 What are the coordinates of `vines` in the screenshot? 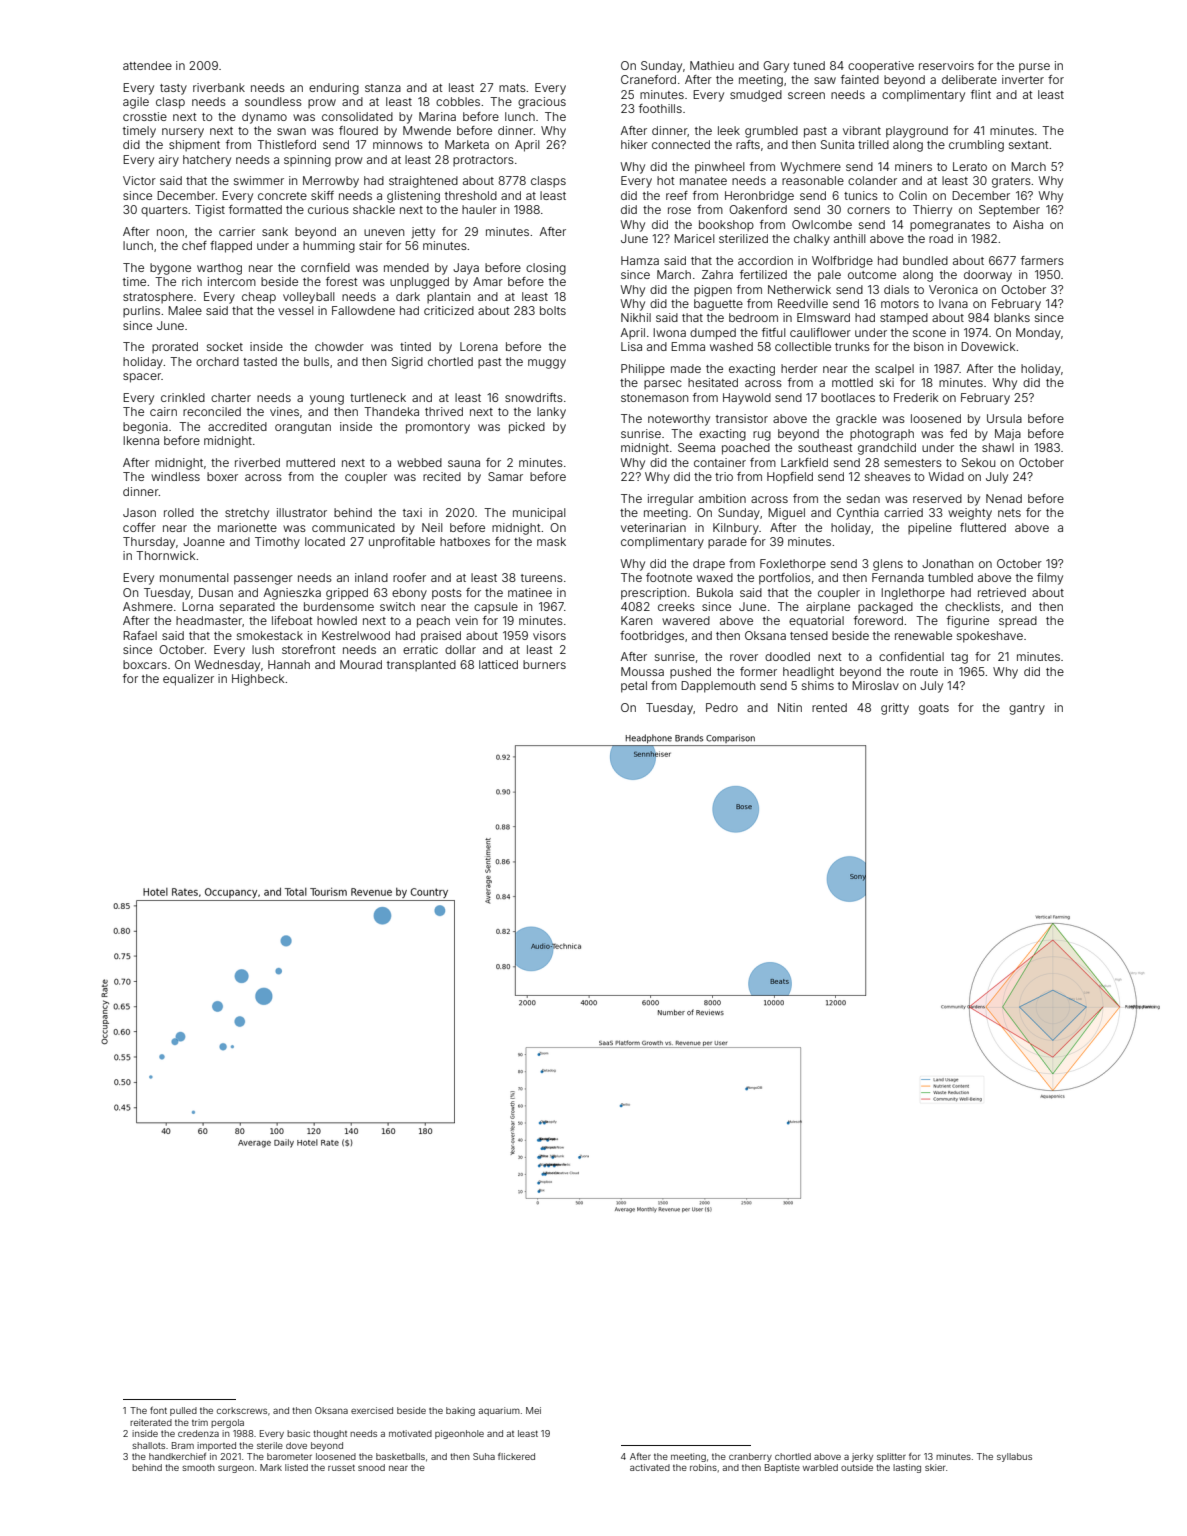 It's located at (284, 411).
